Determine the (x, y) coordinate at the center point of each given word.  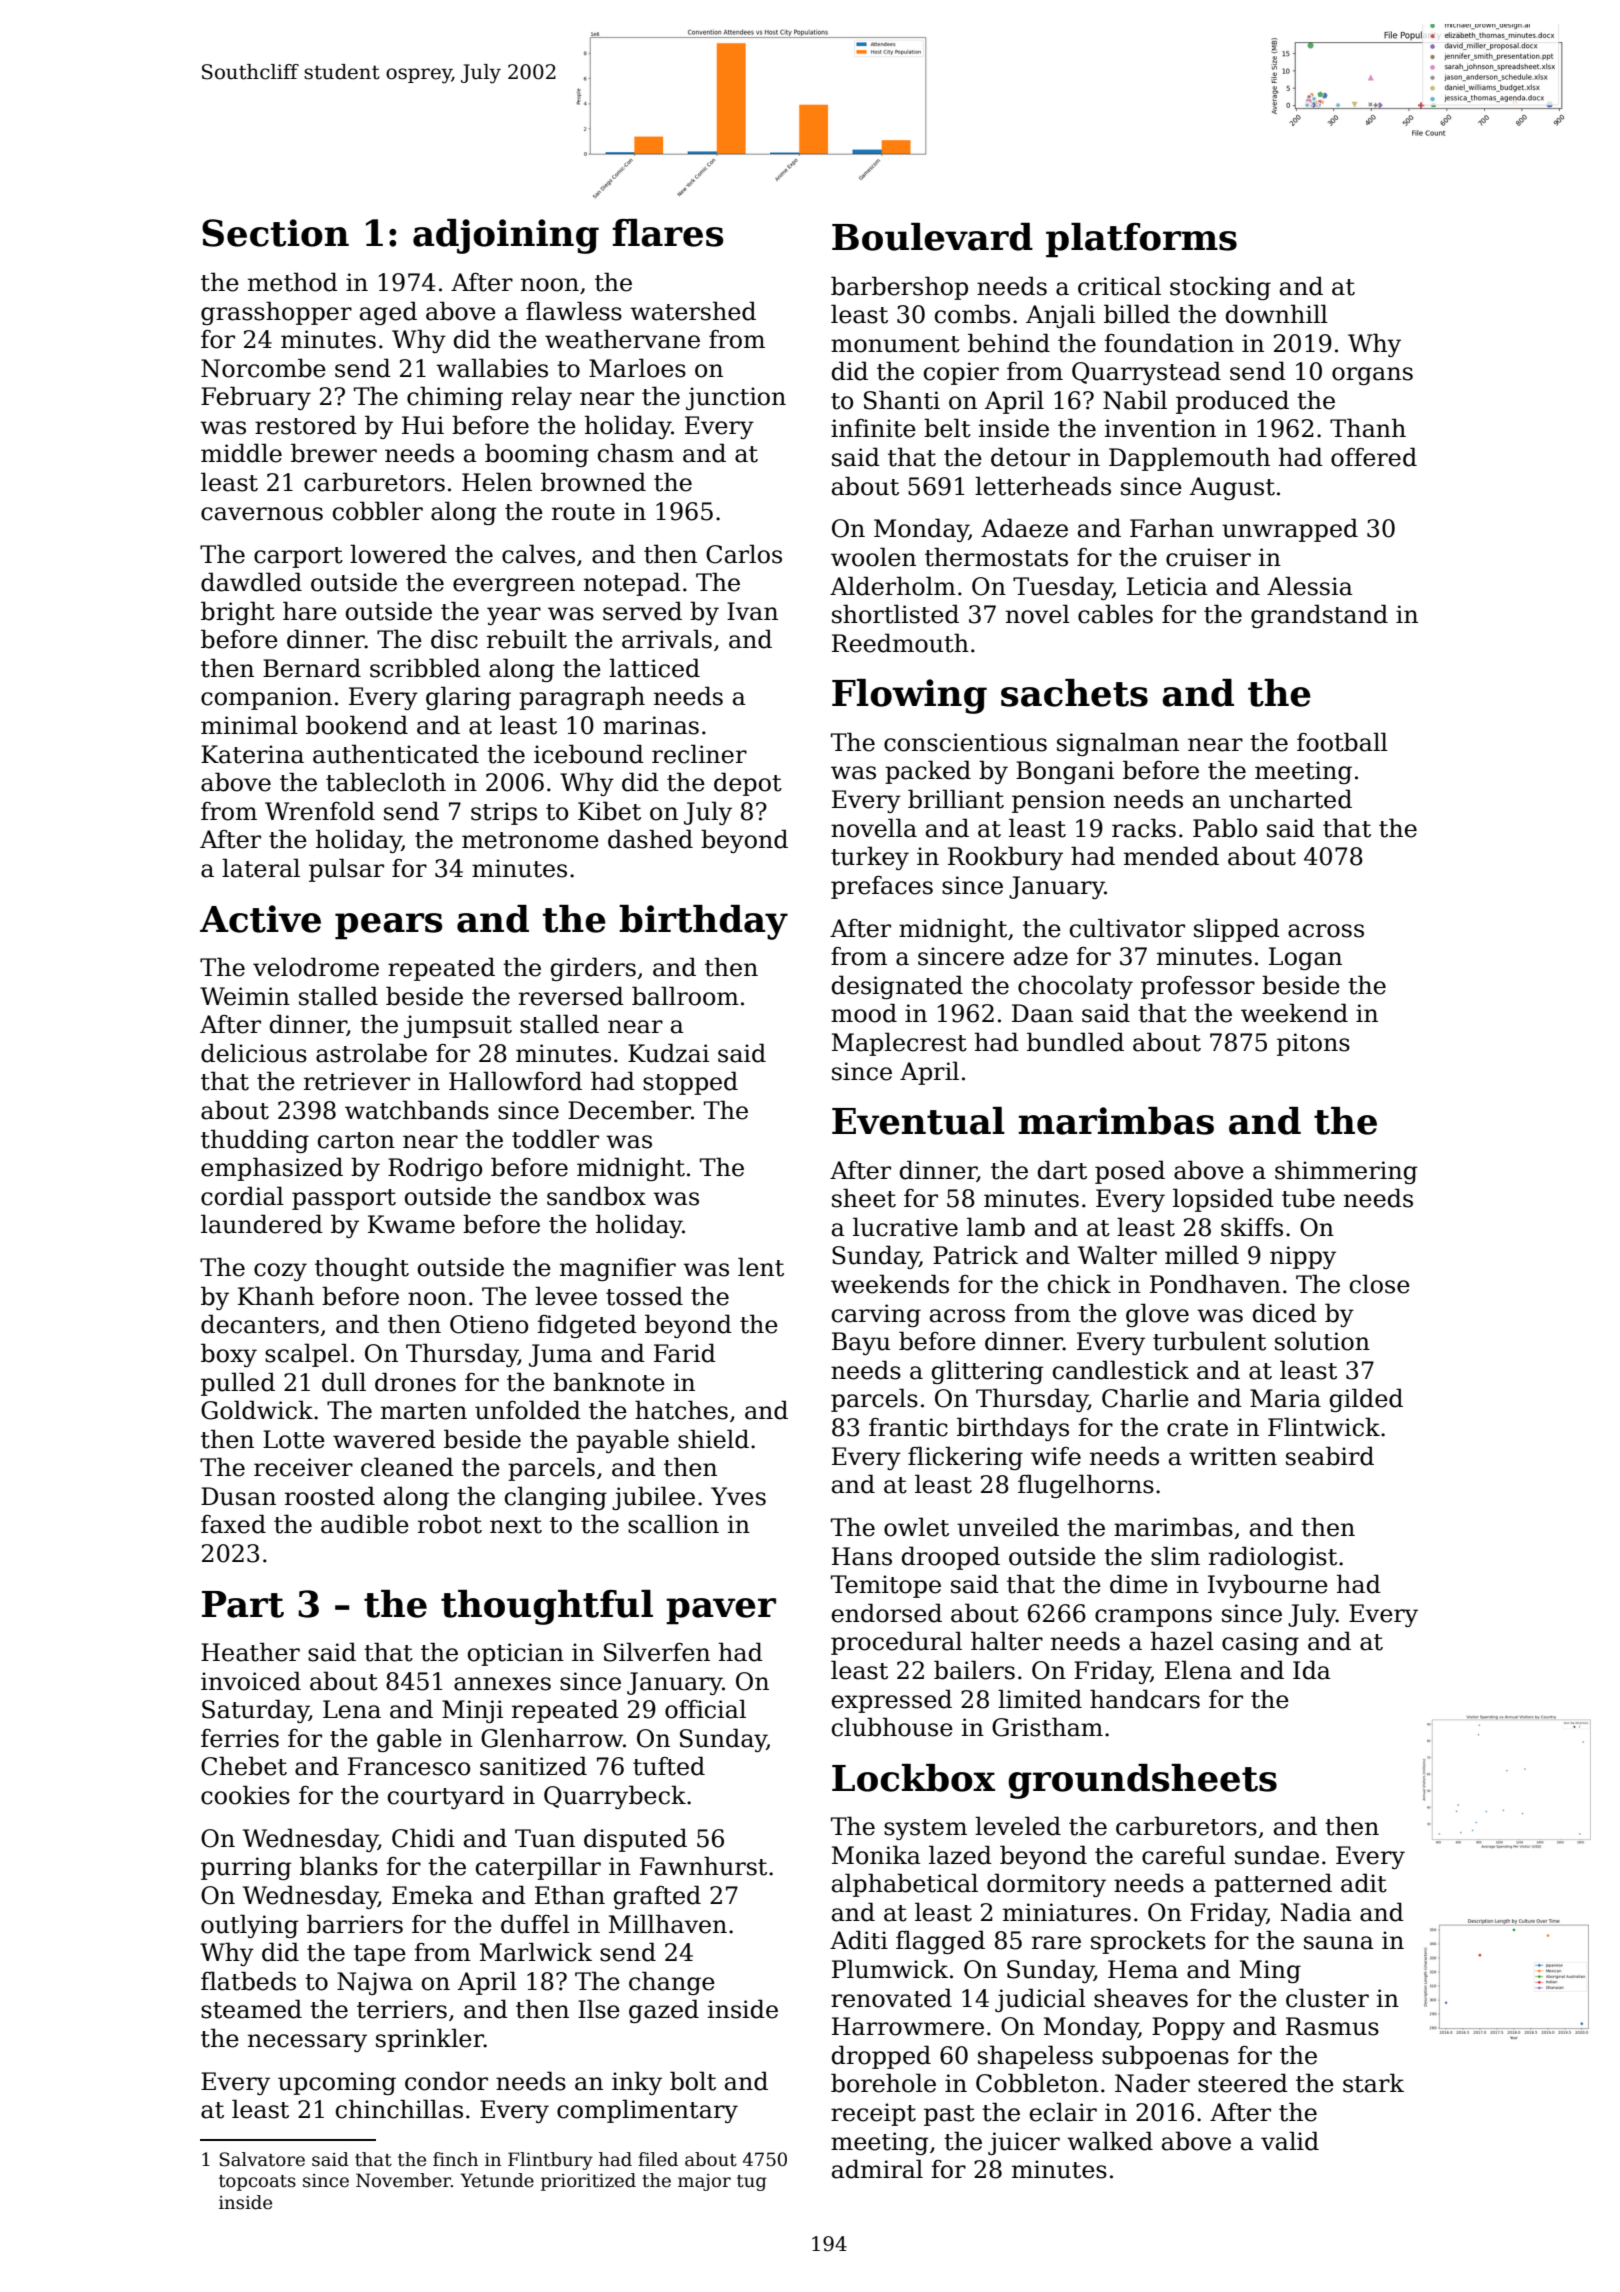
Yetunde (497, 2180)
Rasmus (1332, 2026)
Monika (876, 1855)
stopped (690, 1083)
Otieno (489, 1324)
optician (516, 1654)
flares (668, 233)
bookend (357, 725)
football (1342, 742)
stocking (1220, 288)
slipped (1237, 930)
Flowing (909, 696)
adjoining (506, 236)
